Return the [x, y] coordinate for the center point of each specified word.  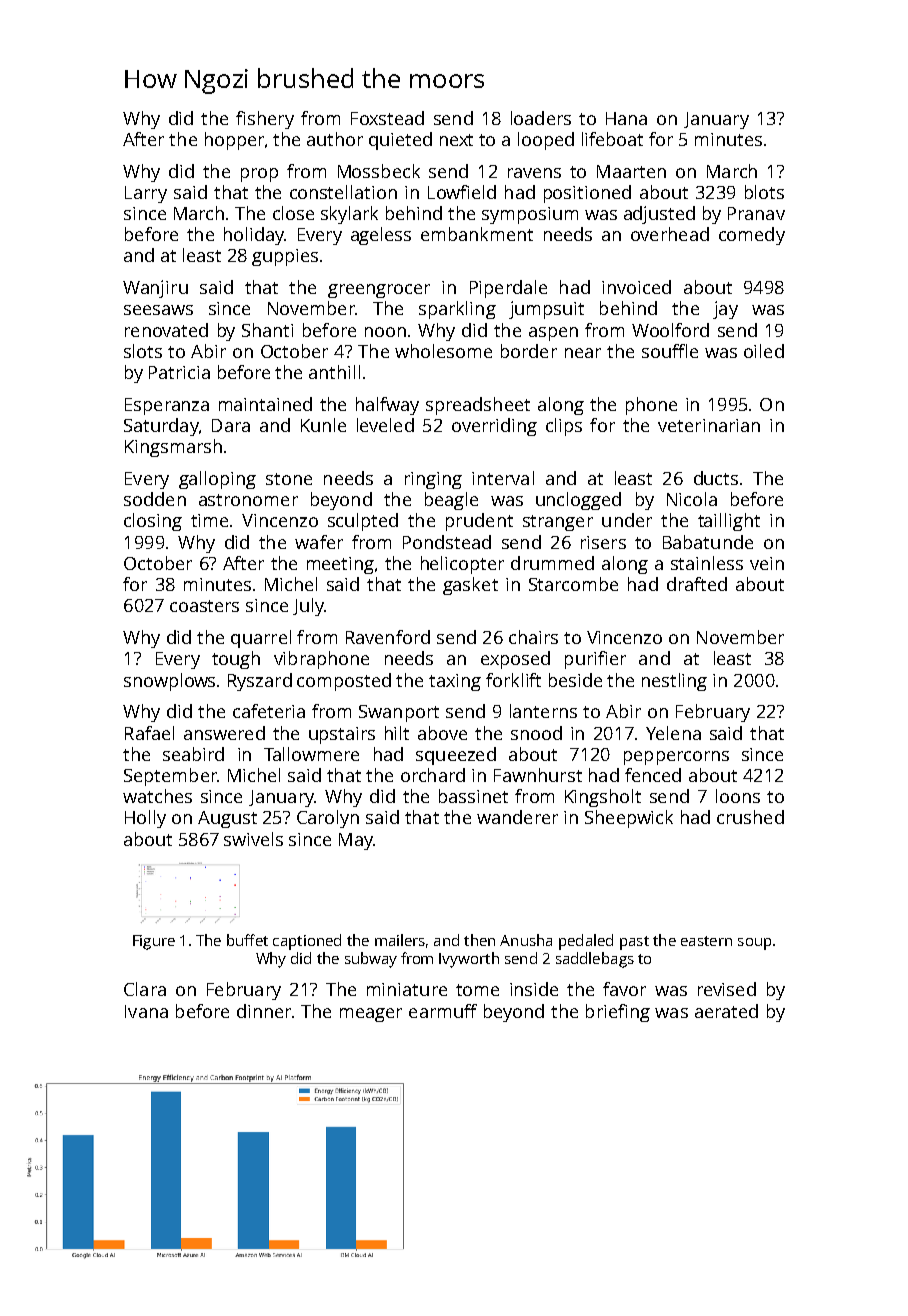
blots [764, 192]
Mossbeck [379, 171]
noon [385, 332]
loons [738, 796]
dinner [264, 1011]
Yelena [673, 733]
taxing [455, 682]
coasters [204, 606]
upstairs [342, 735]
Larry [146, 194]
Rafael [149, 733]
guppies [285, 257]
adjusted [659, 215]
